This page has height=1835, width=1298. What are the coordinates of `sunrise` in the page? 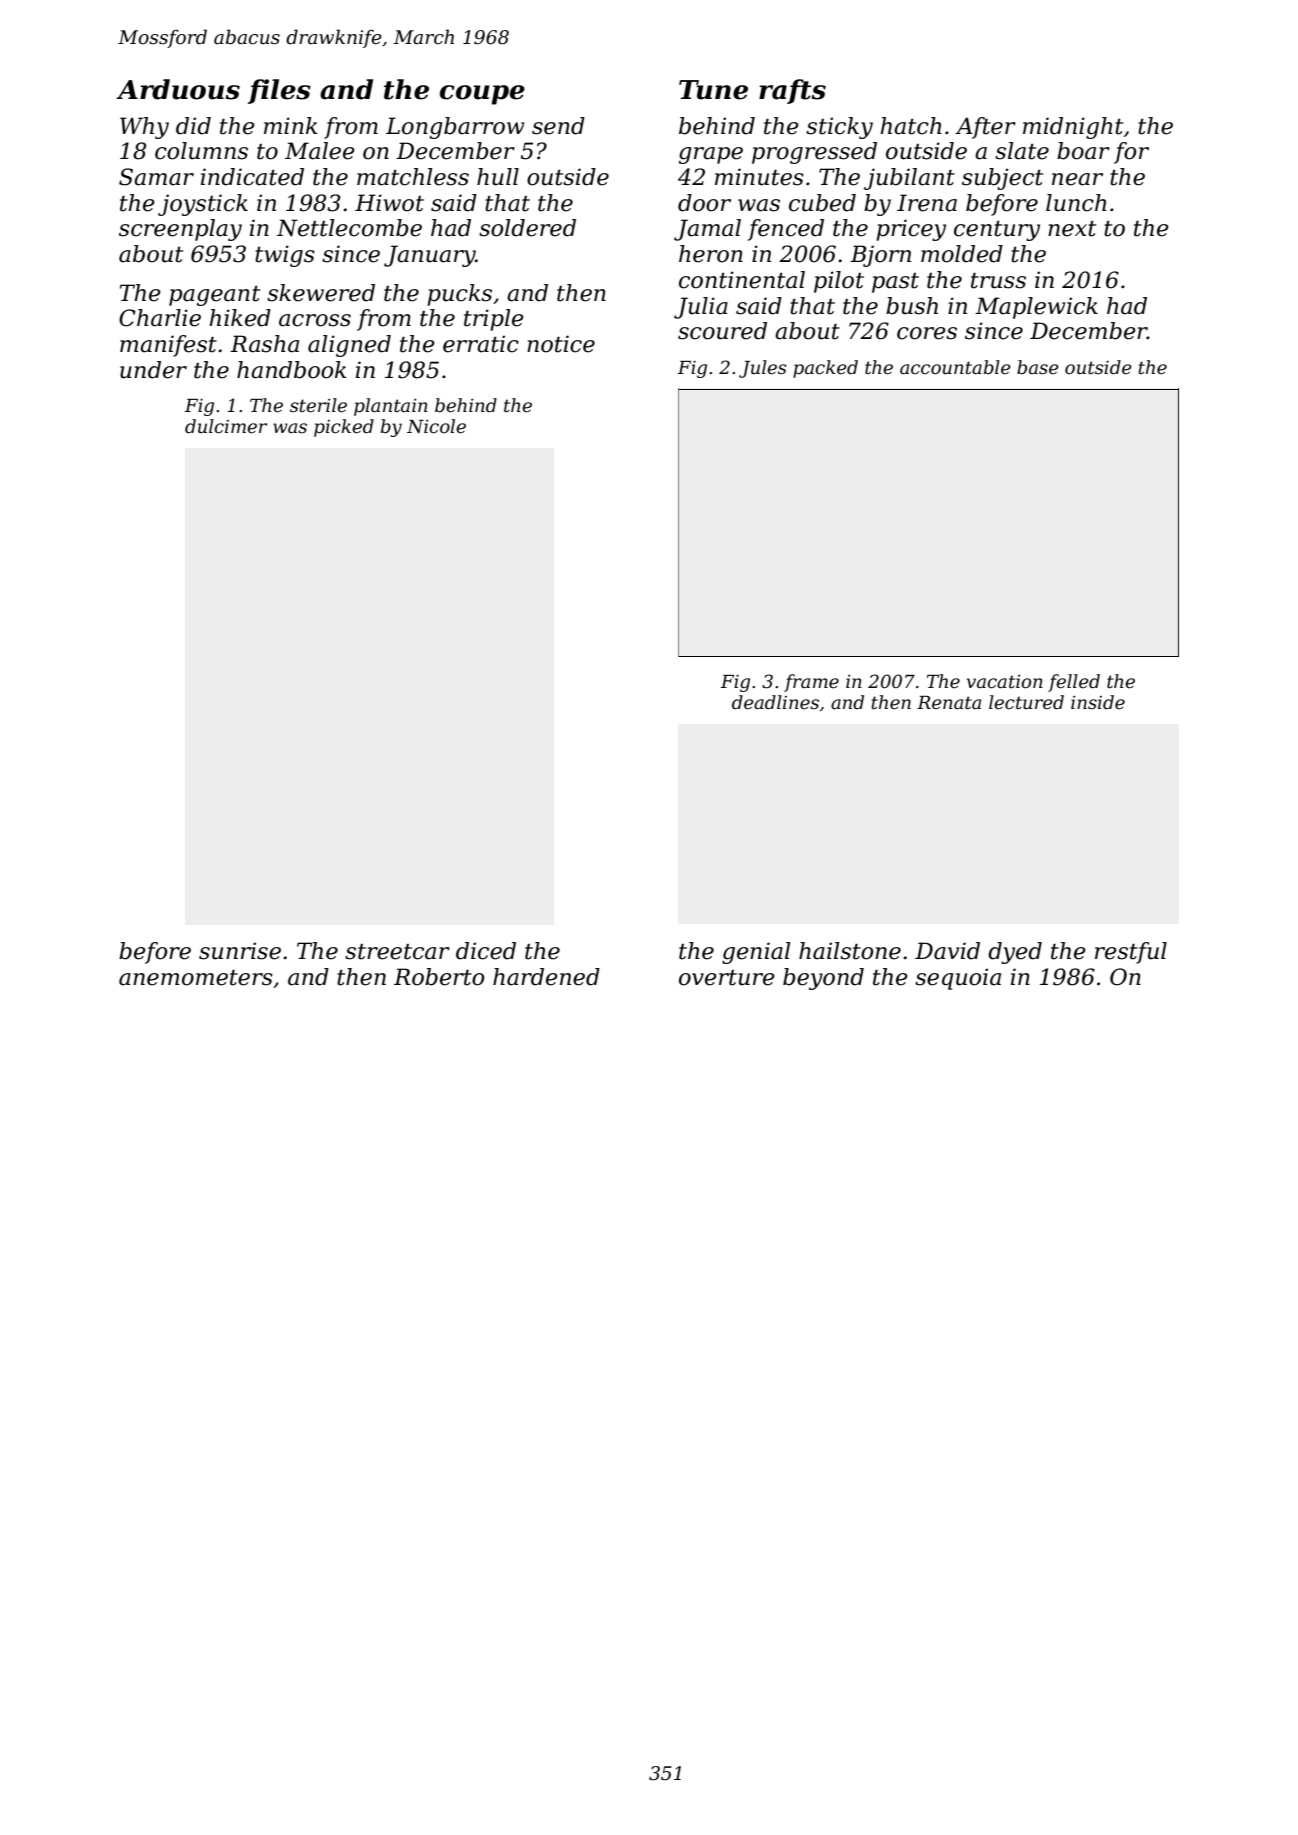 It's located at (240, 951).
